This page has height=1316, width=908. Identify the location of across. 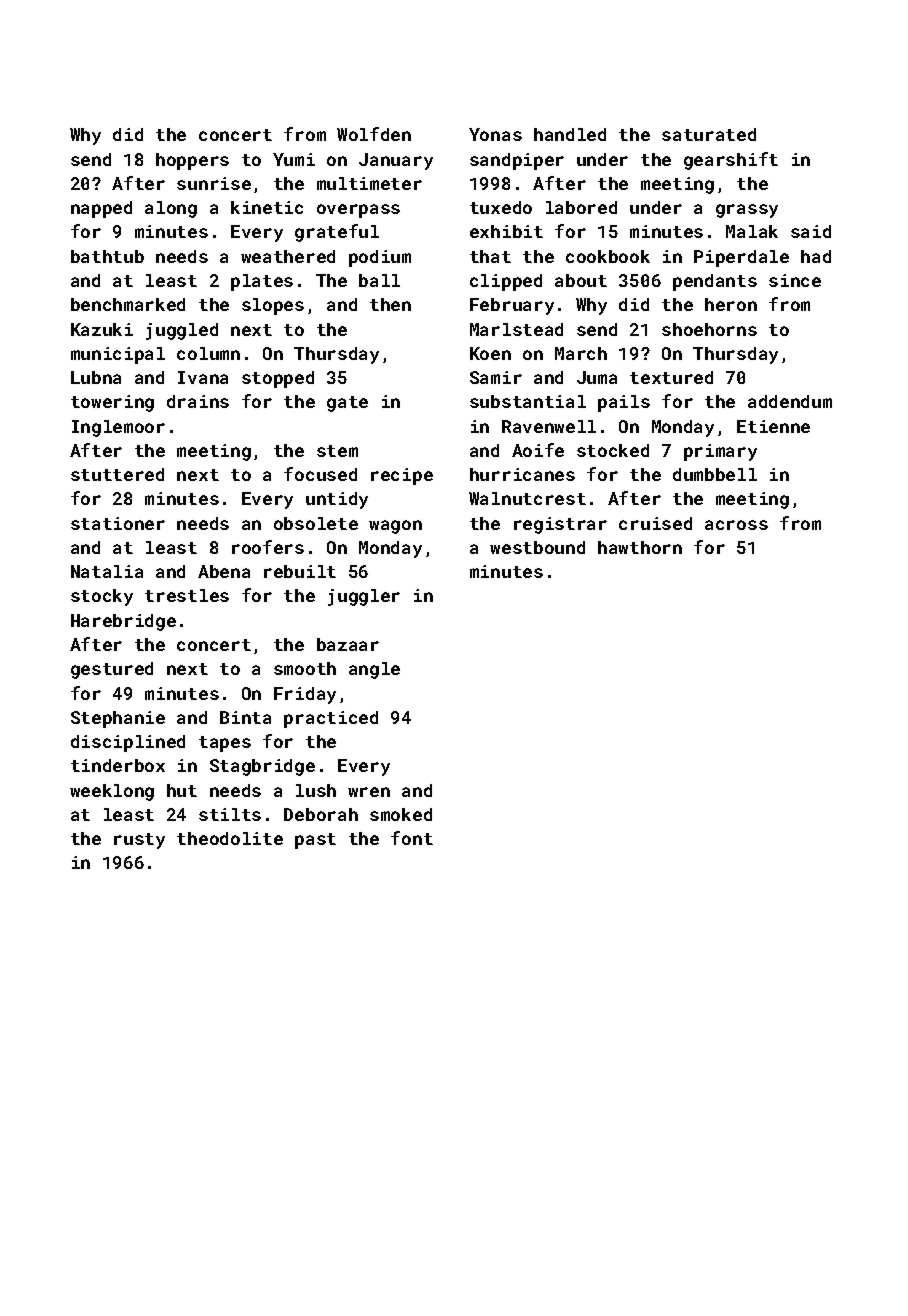
(736, 525).
